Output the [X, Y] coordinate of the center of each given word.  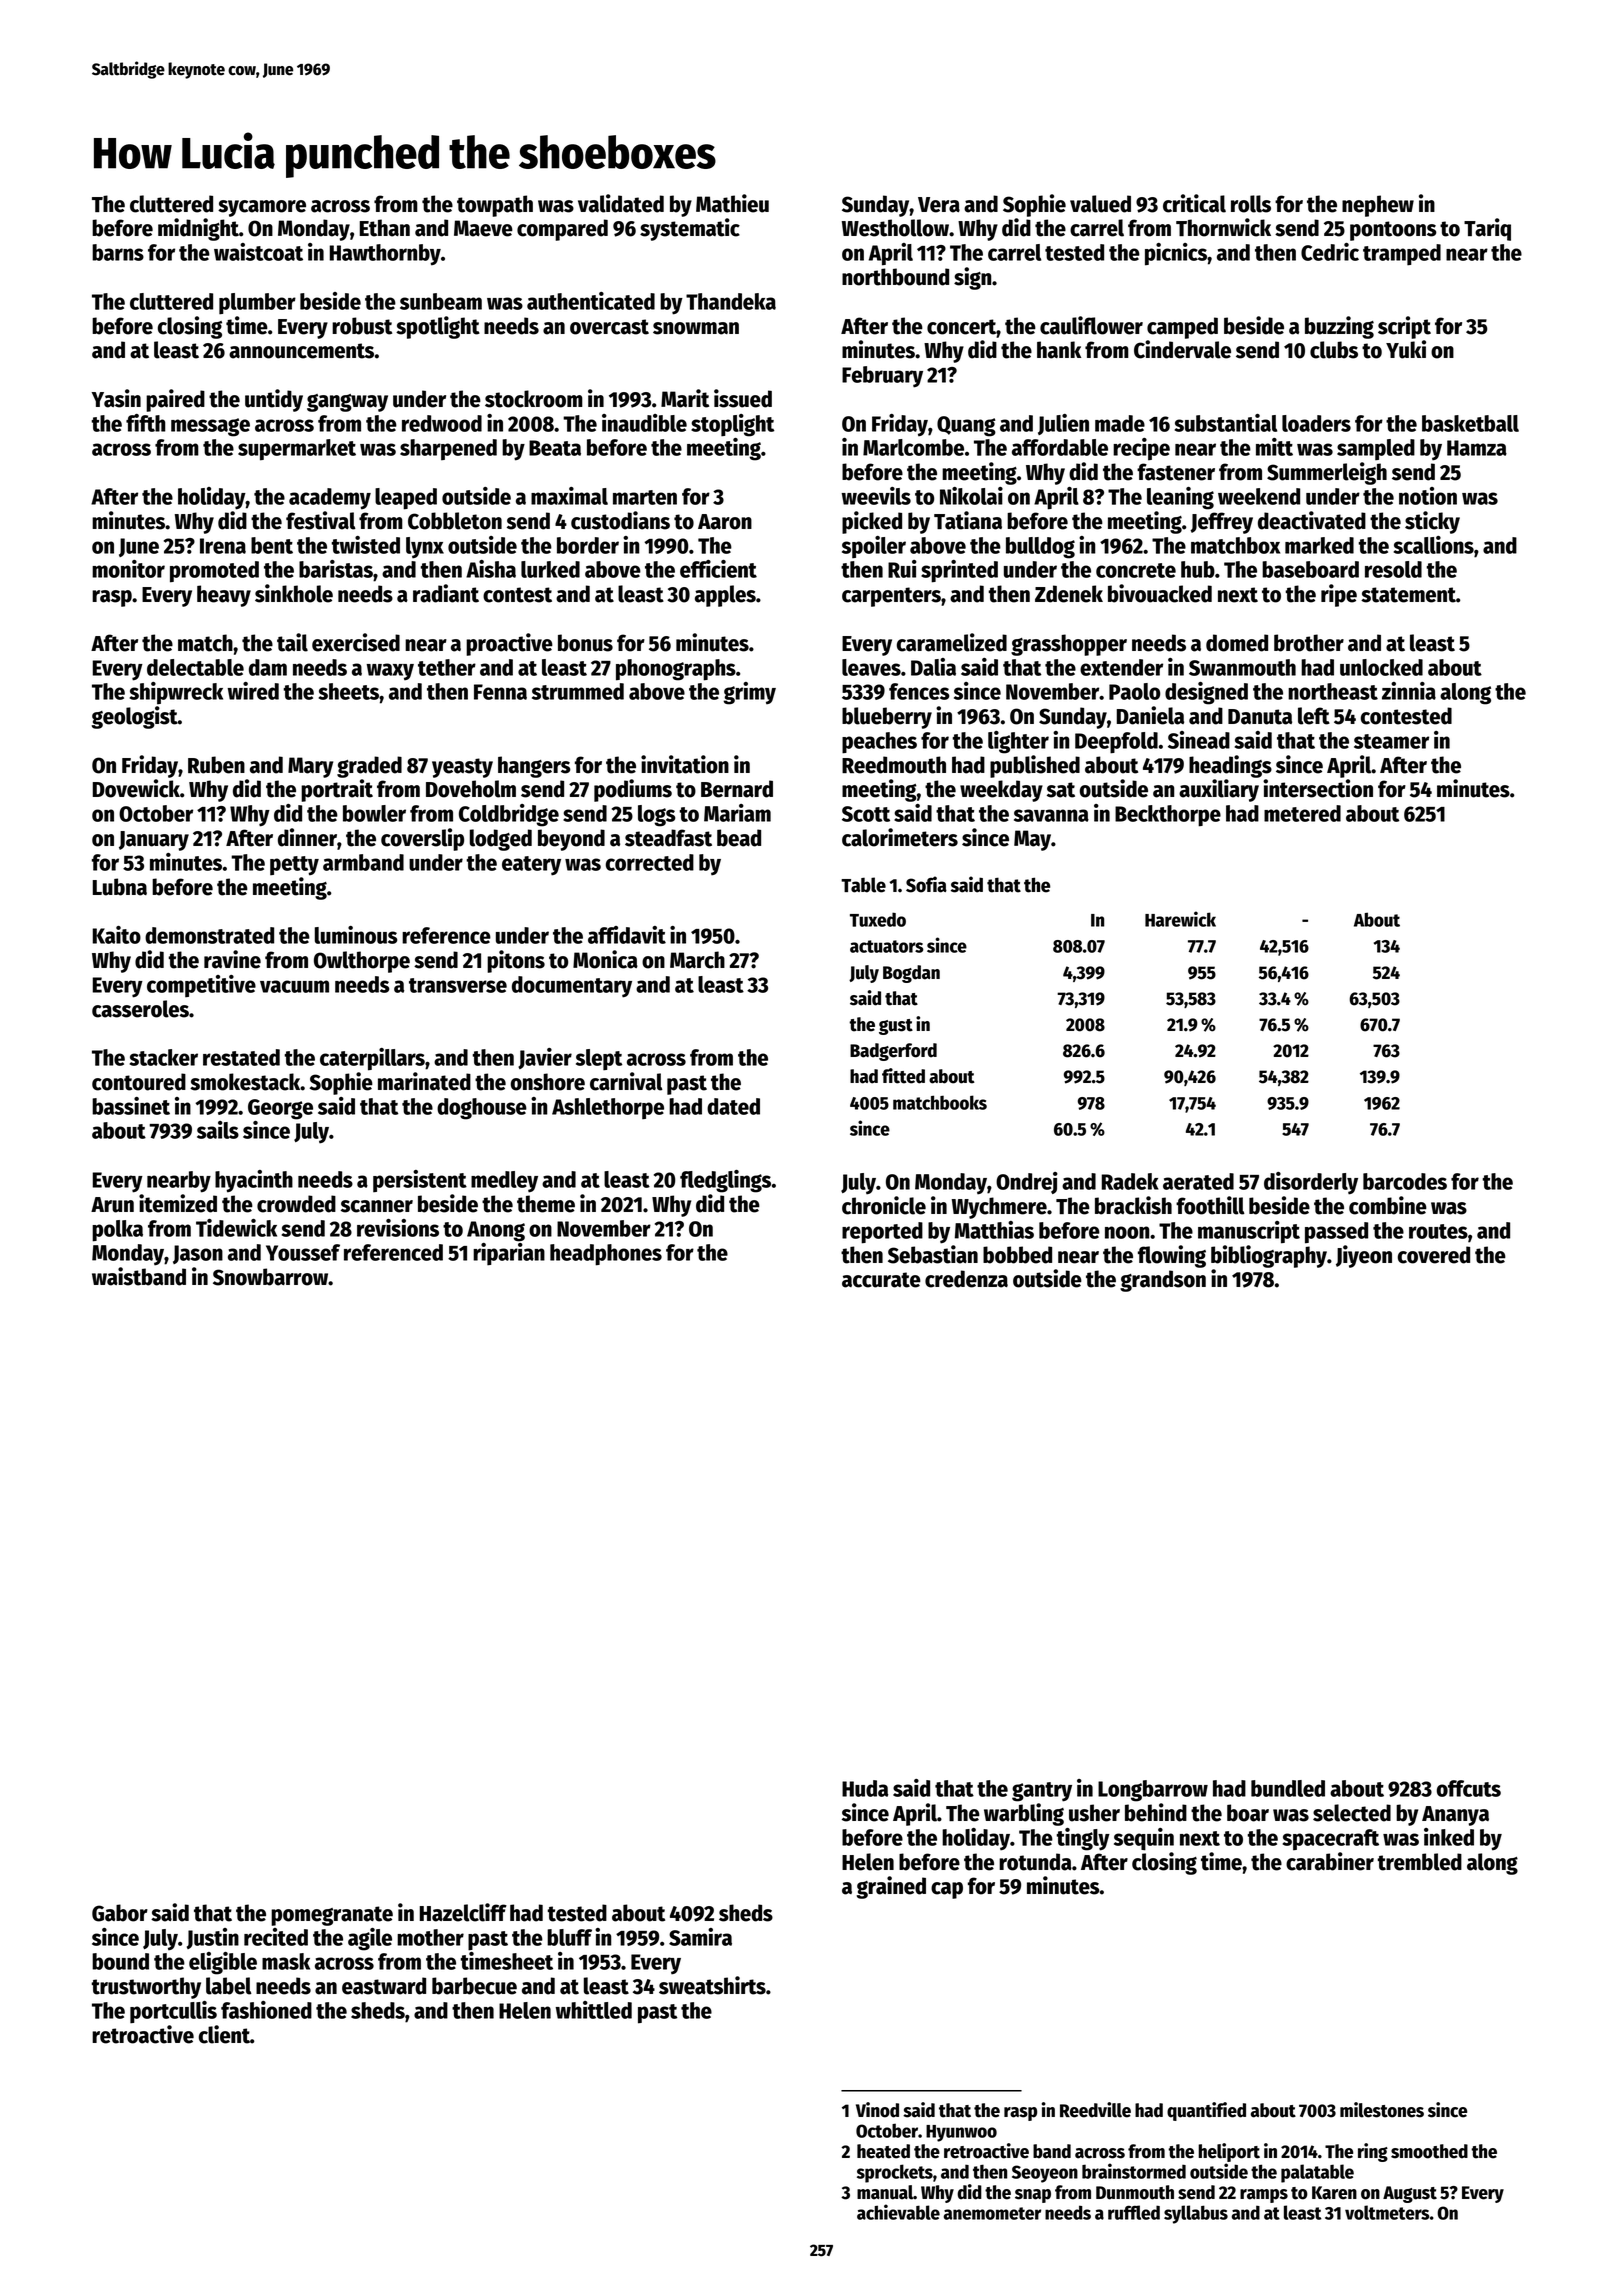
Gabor [120, 1913]
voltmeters [1387, 2212]
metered [1302, 813]
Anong [496, 1231]
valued [1100, 204]
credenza [966, 1279]
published [1035, 766]
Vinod [877, 2110]
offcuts [1469, 1788]
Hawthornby [385, 255]
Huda [865, 1788]
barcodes [1405, 1181]
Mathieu [732, 203]
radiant [446, 593]
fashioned [266, 2010]
